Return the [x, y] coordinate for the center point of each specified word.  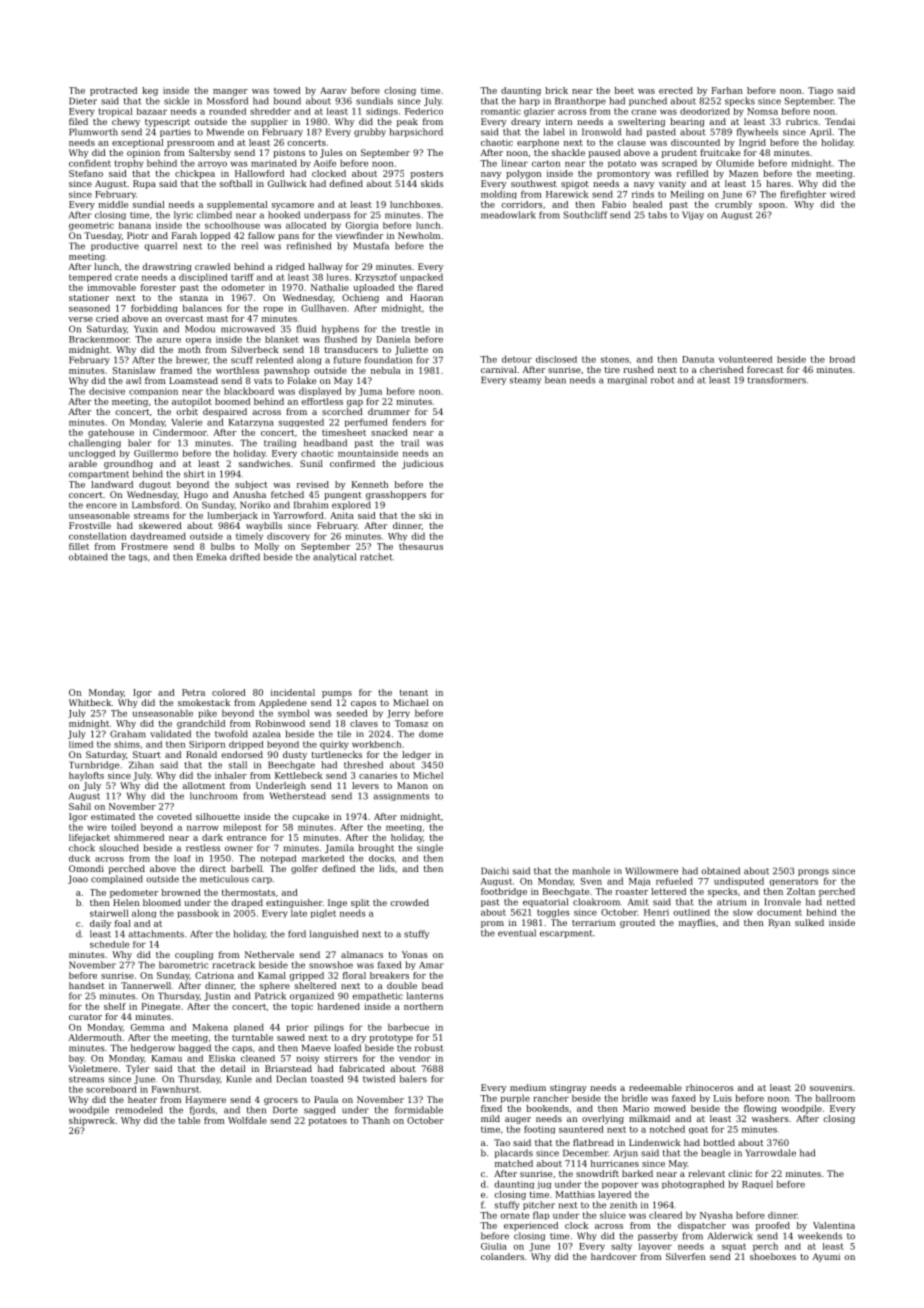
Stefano [86, 173]
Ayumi [826, 1257]
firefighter [803, 194]
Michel [428, 775]
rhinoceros [710, 1087]
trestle [415, 329]
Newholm [419, 235]
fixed [491, 1108]
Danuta [698, 359]
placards [514, 1153]
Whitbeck [90, 702]
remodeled [139, 1110]
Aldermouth [95, 1037]
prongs [813, 872]
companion [153, 392]
